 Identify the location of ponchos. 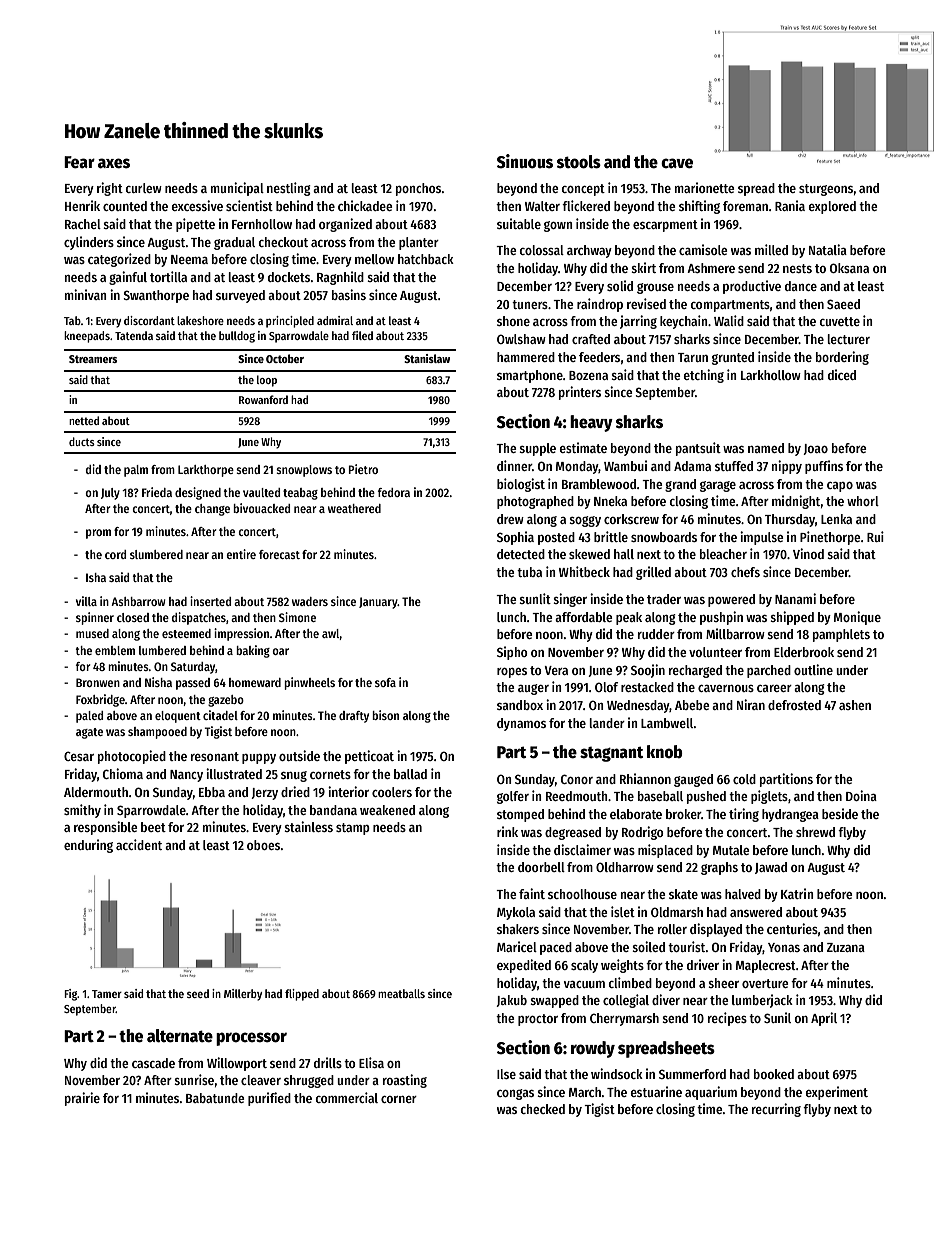
(419, 189).
